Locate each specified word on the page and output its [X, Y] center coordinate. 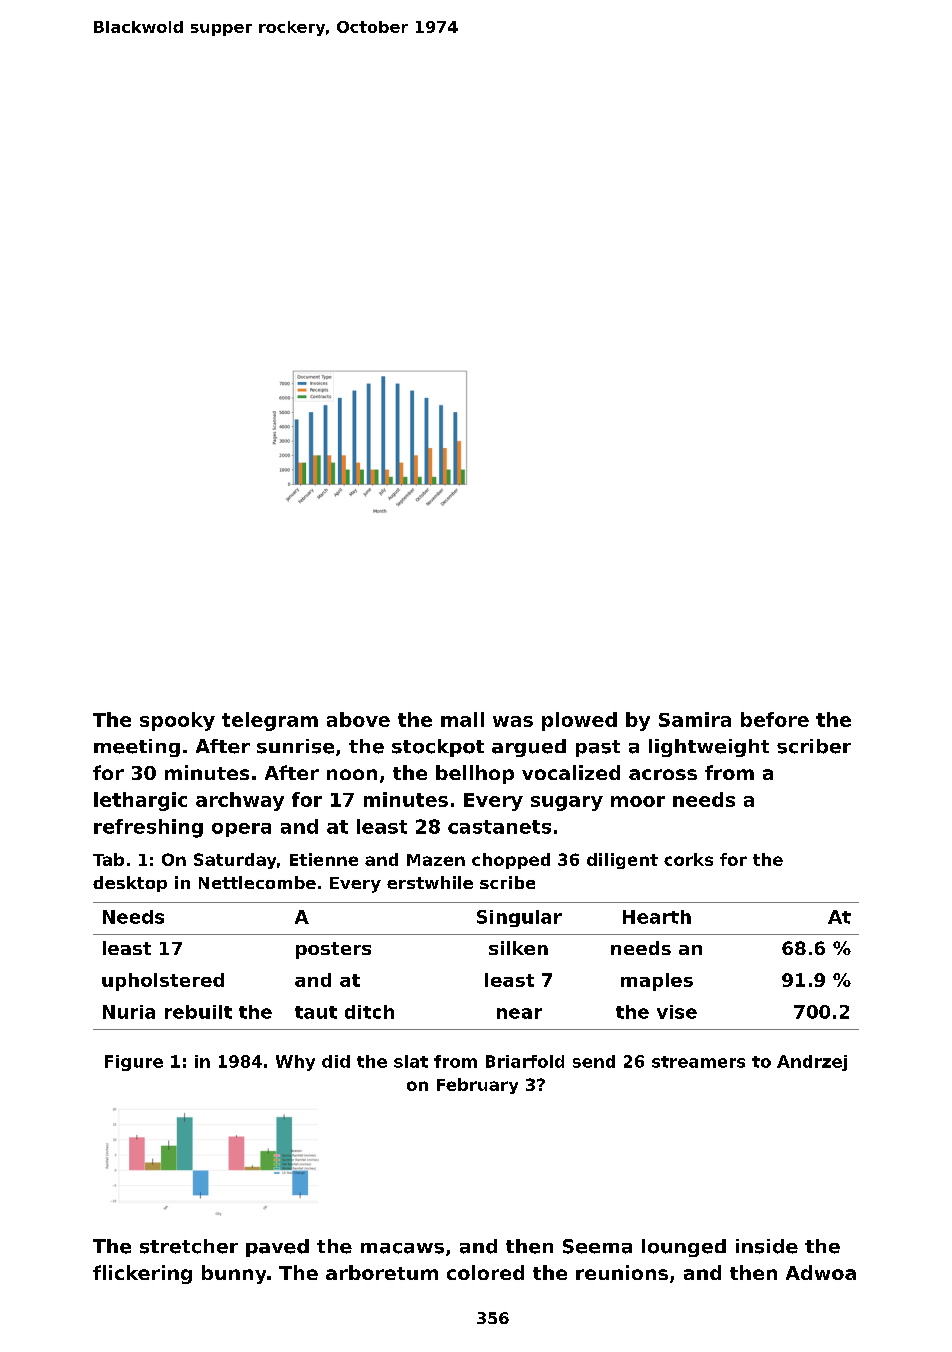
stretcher [189, 1246]
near [519, 1013]
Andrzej [812, 1063]
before [775, 719]
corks [688, 859]
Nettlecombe [257, 882]
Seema [597, 1246]
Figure [134, 1063]
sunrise [295, 746]
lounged [684, 1248]
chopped [511, 861]
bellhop [475, 774]
